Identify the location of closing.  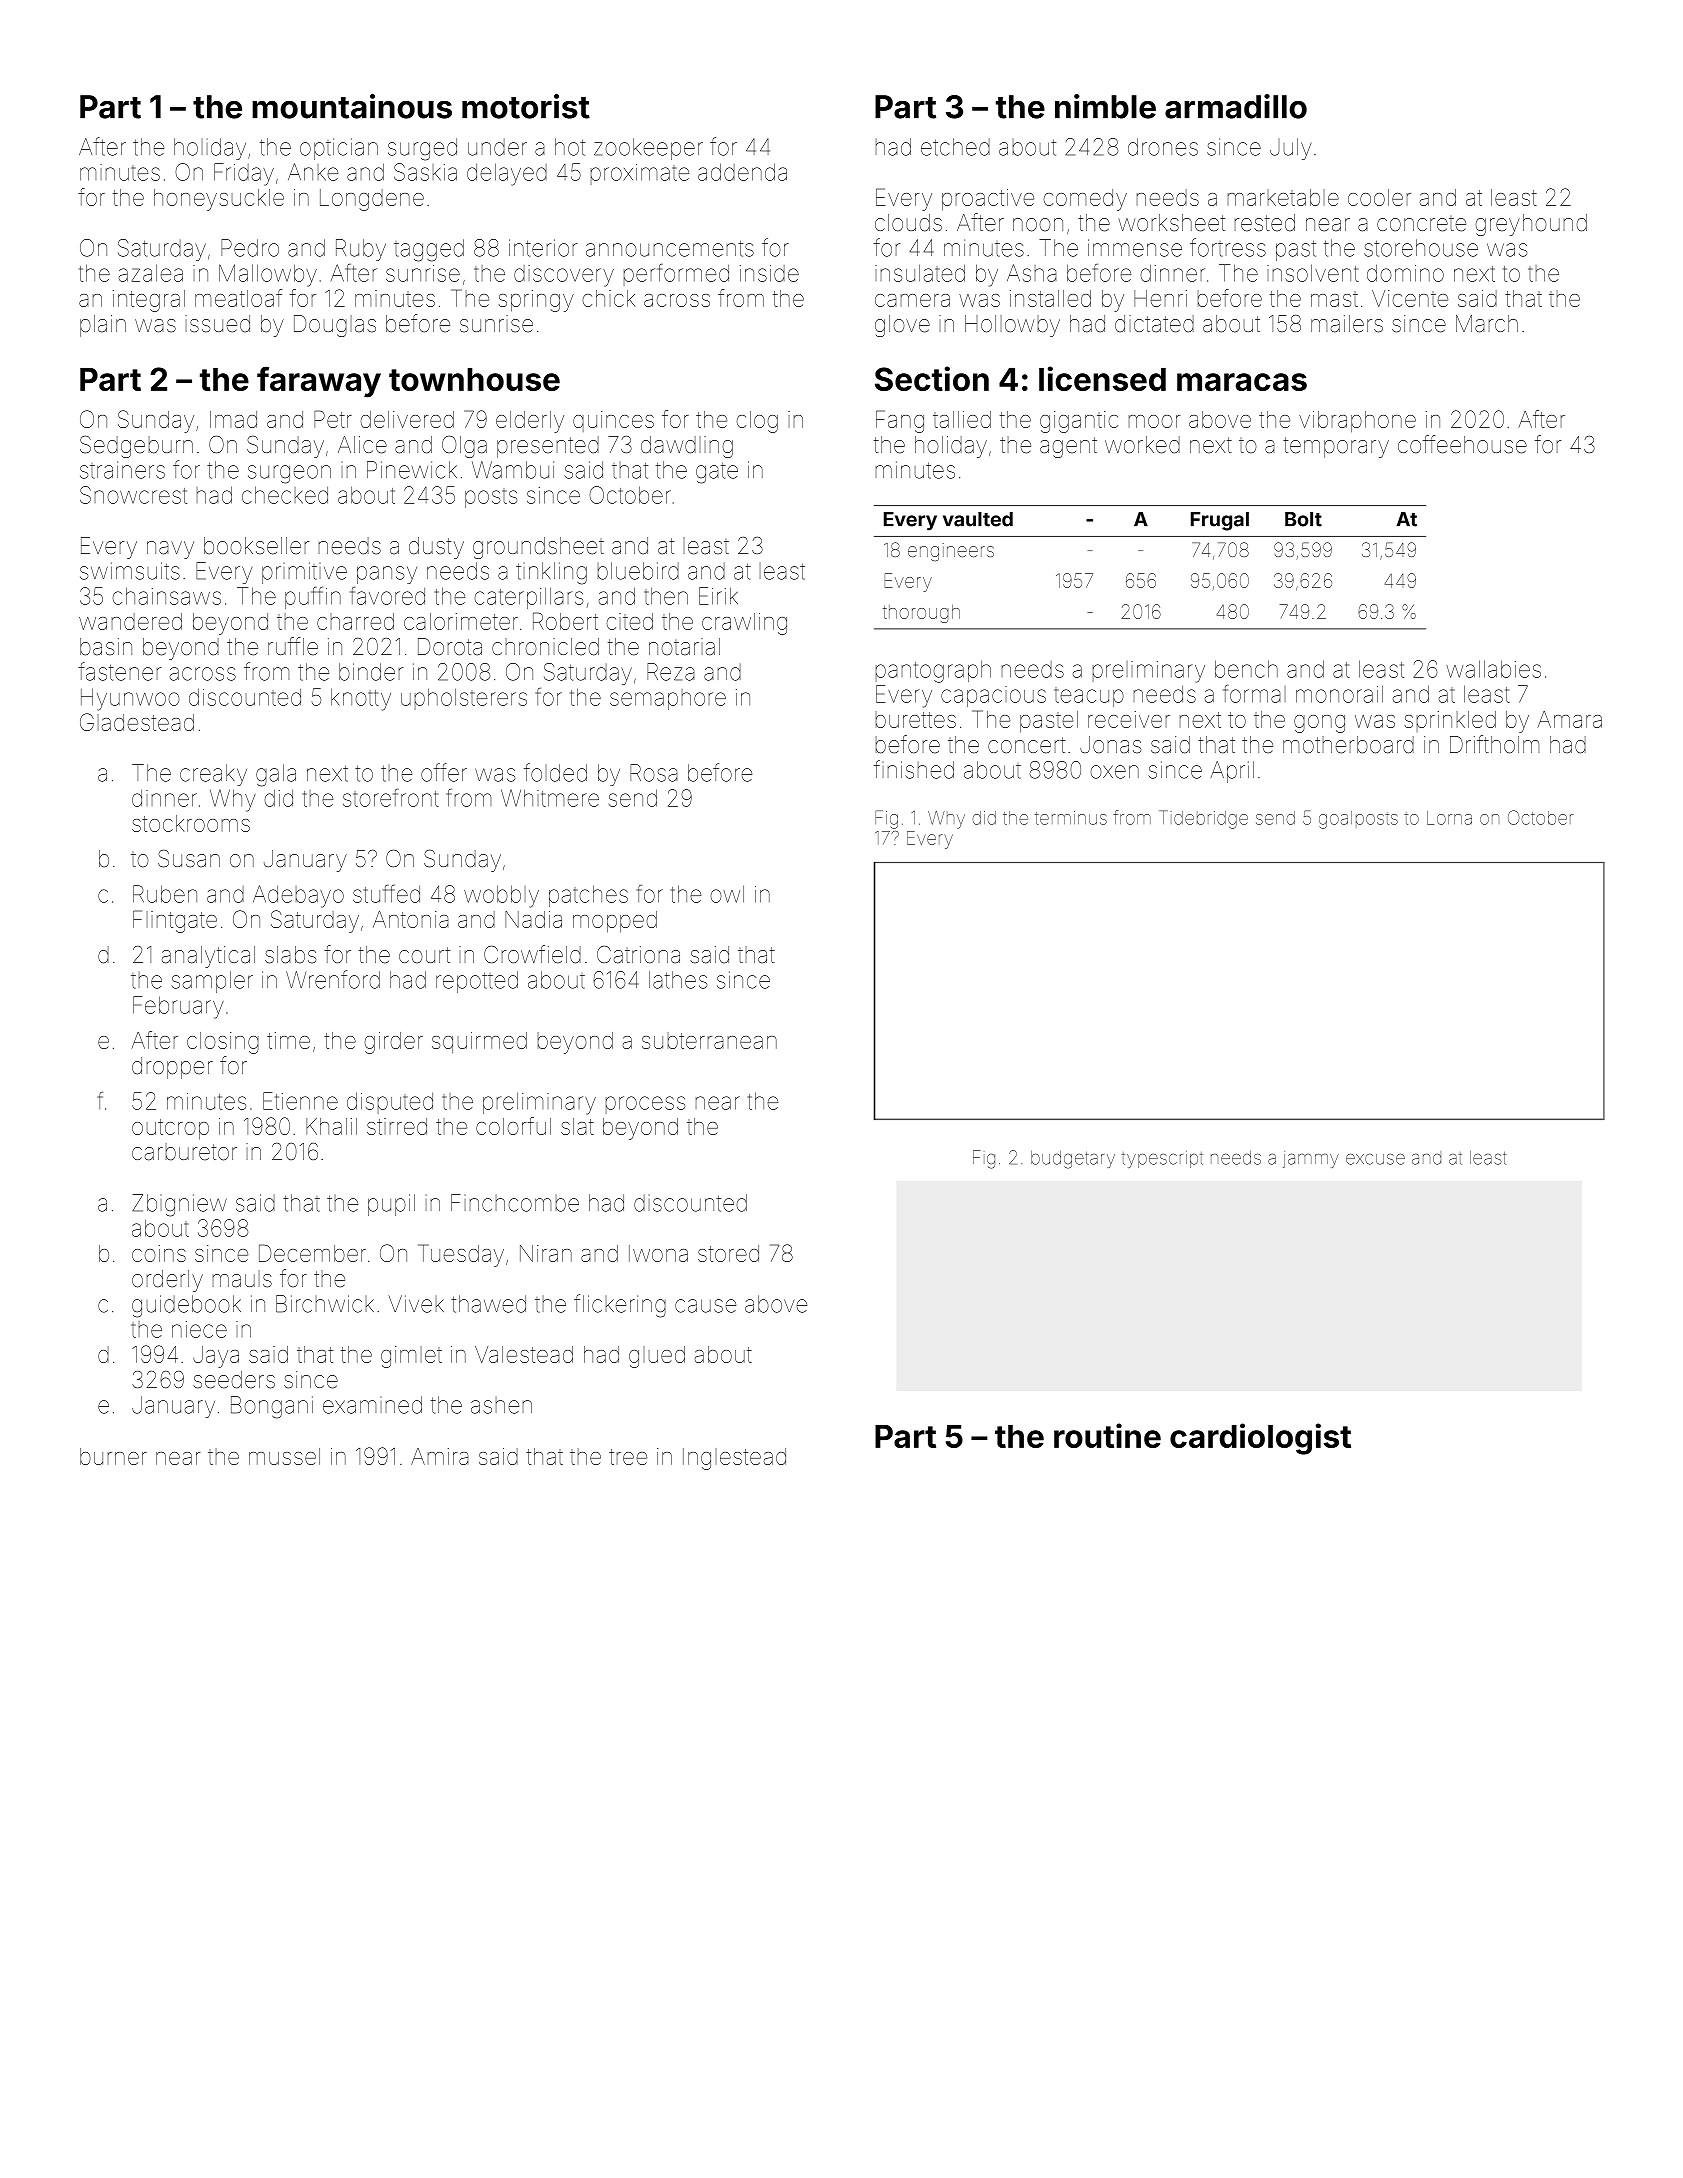
(223, 1043).
